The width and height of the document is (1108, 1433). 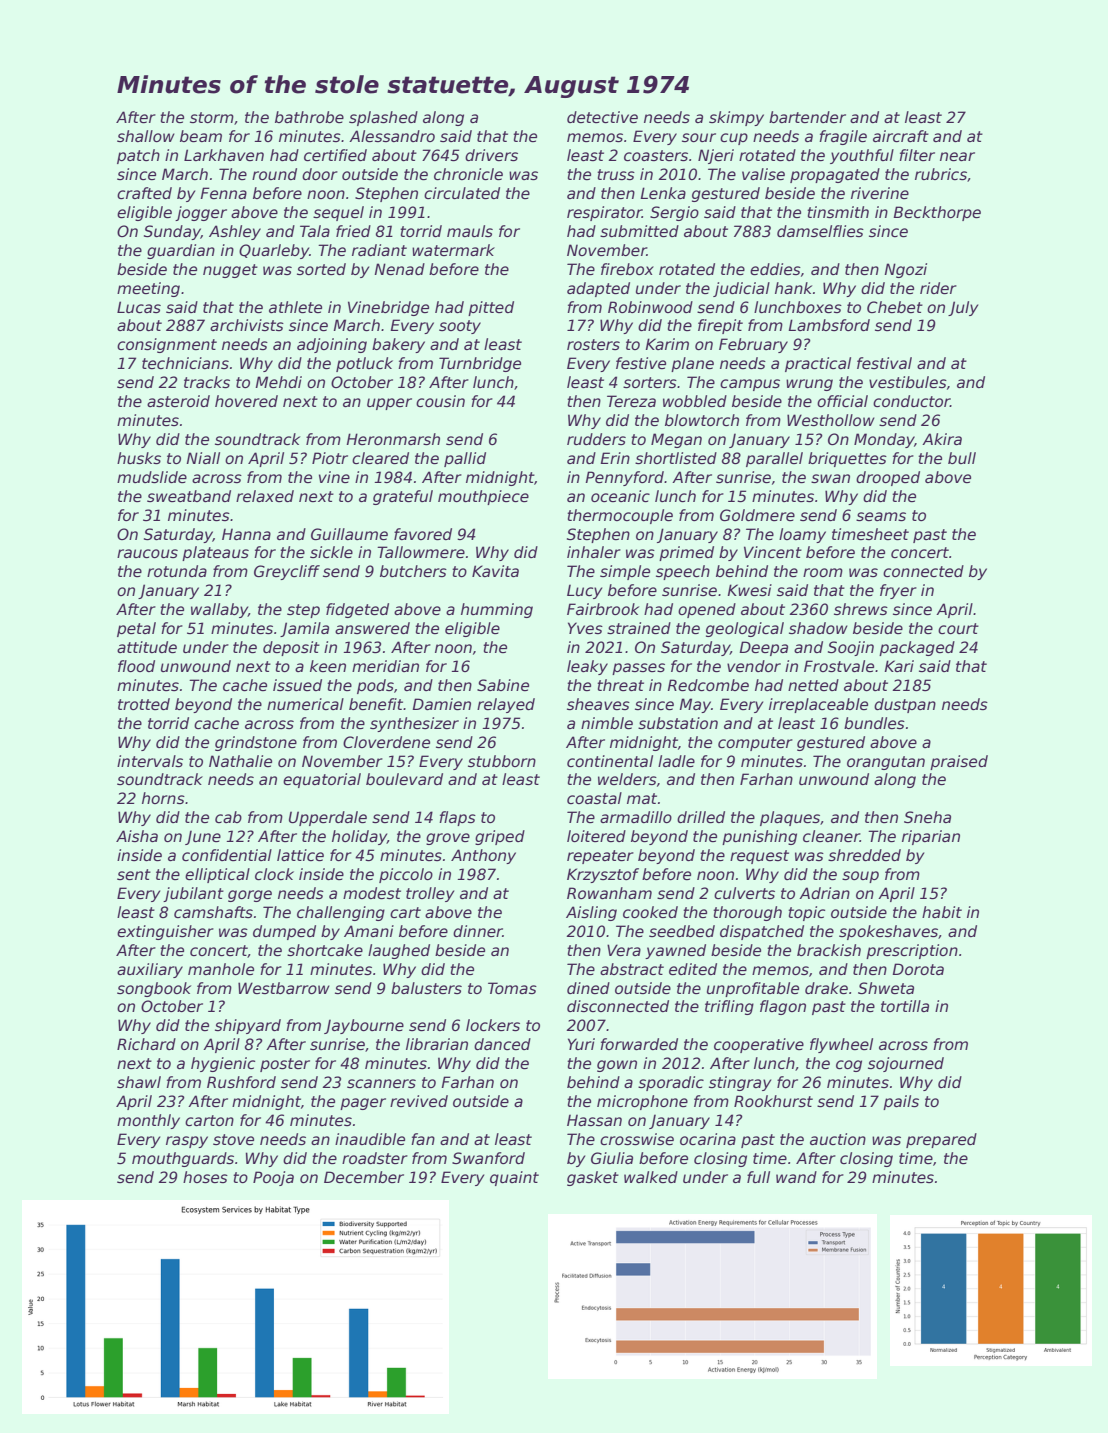 What do you see at coordinates (813, 685) in the document?
I see `netted` at bounding box center [813, 685].
